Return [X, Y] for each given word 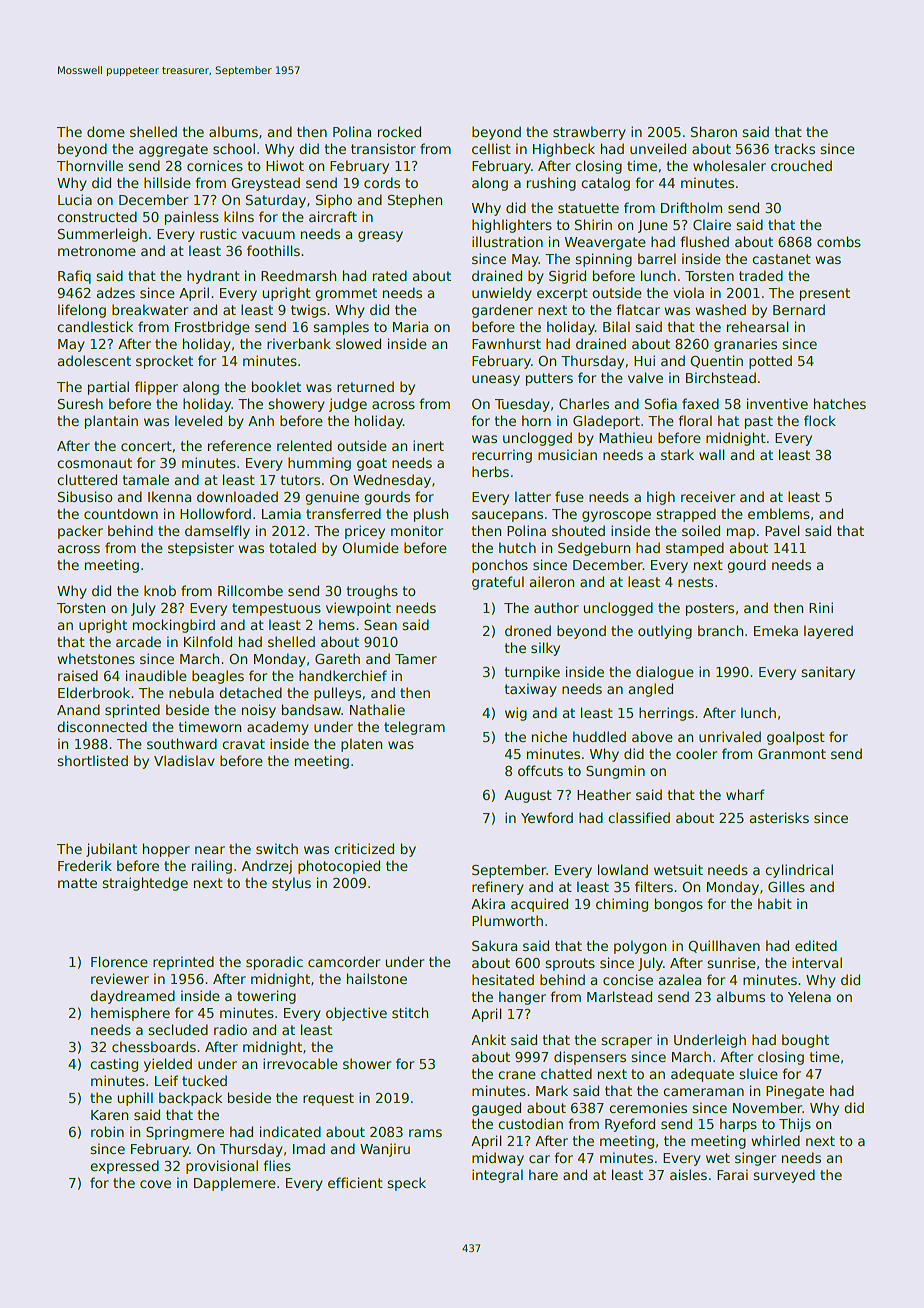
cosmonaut [94, 463]
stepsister [201, 549]
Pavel [782, 530]
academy [278, 728]
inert [428, 445]
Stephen [415, 201]
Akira [488, 903]
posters [709, 609]
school [234, 148]
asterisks [779, 817]
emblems [779, 513]
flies [277, 1165]
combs [839, 241]
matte [77, 883]
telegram [414, 728]
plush [430, 515]
